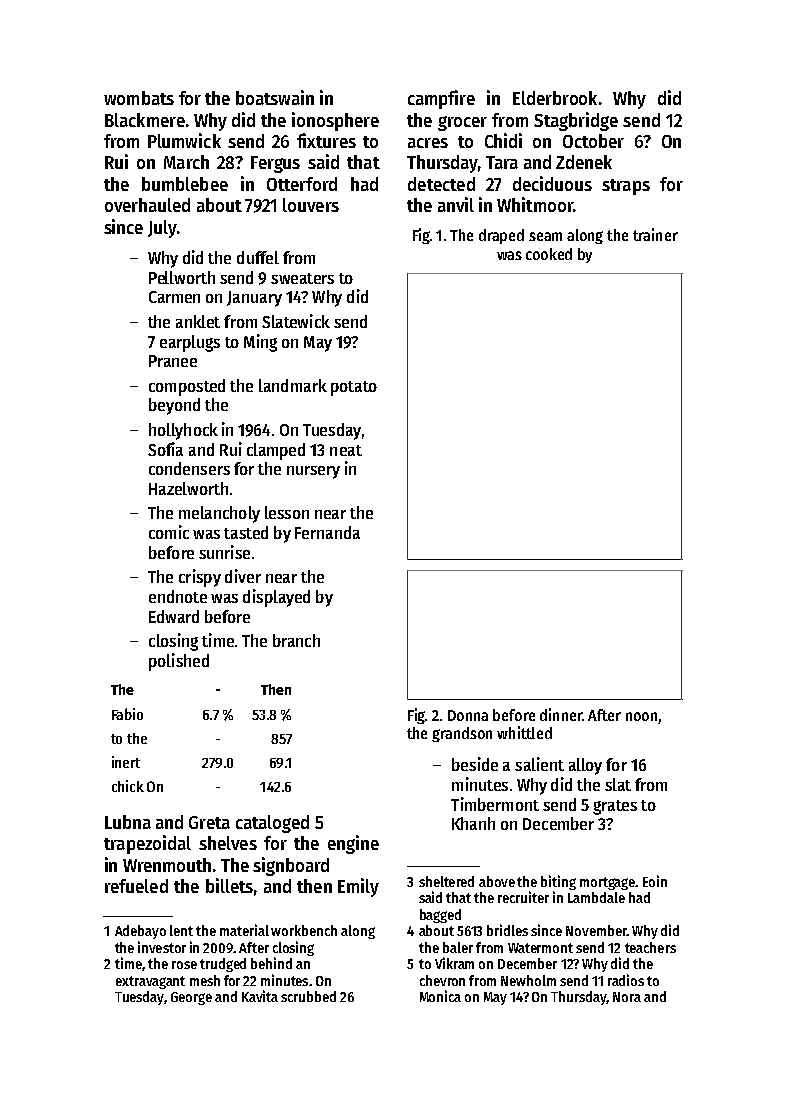  I want to click on wombats, so click(139, 98).
